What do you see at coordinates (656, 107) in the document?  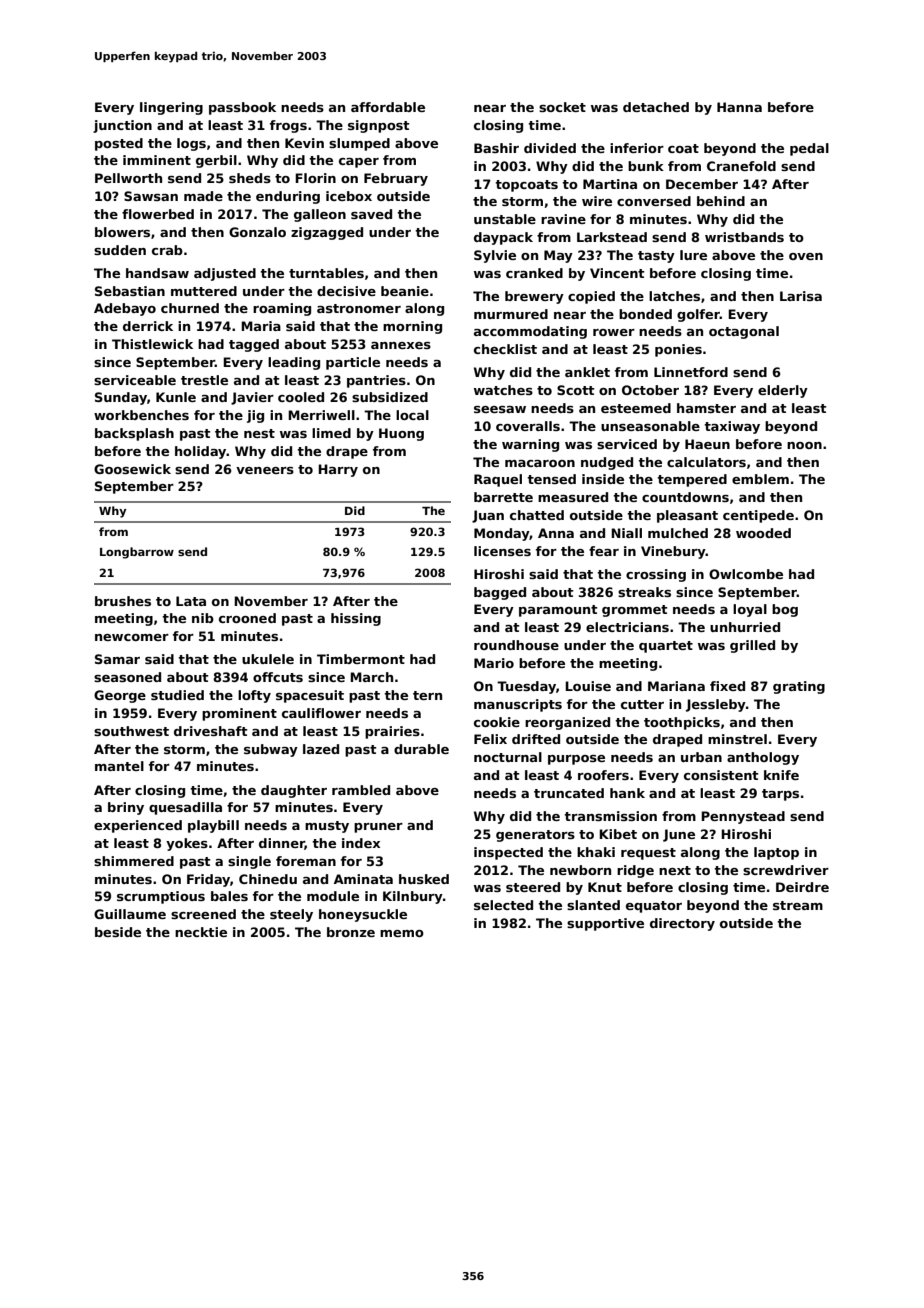 I see `detached` at bounding box center [656, 107].
